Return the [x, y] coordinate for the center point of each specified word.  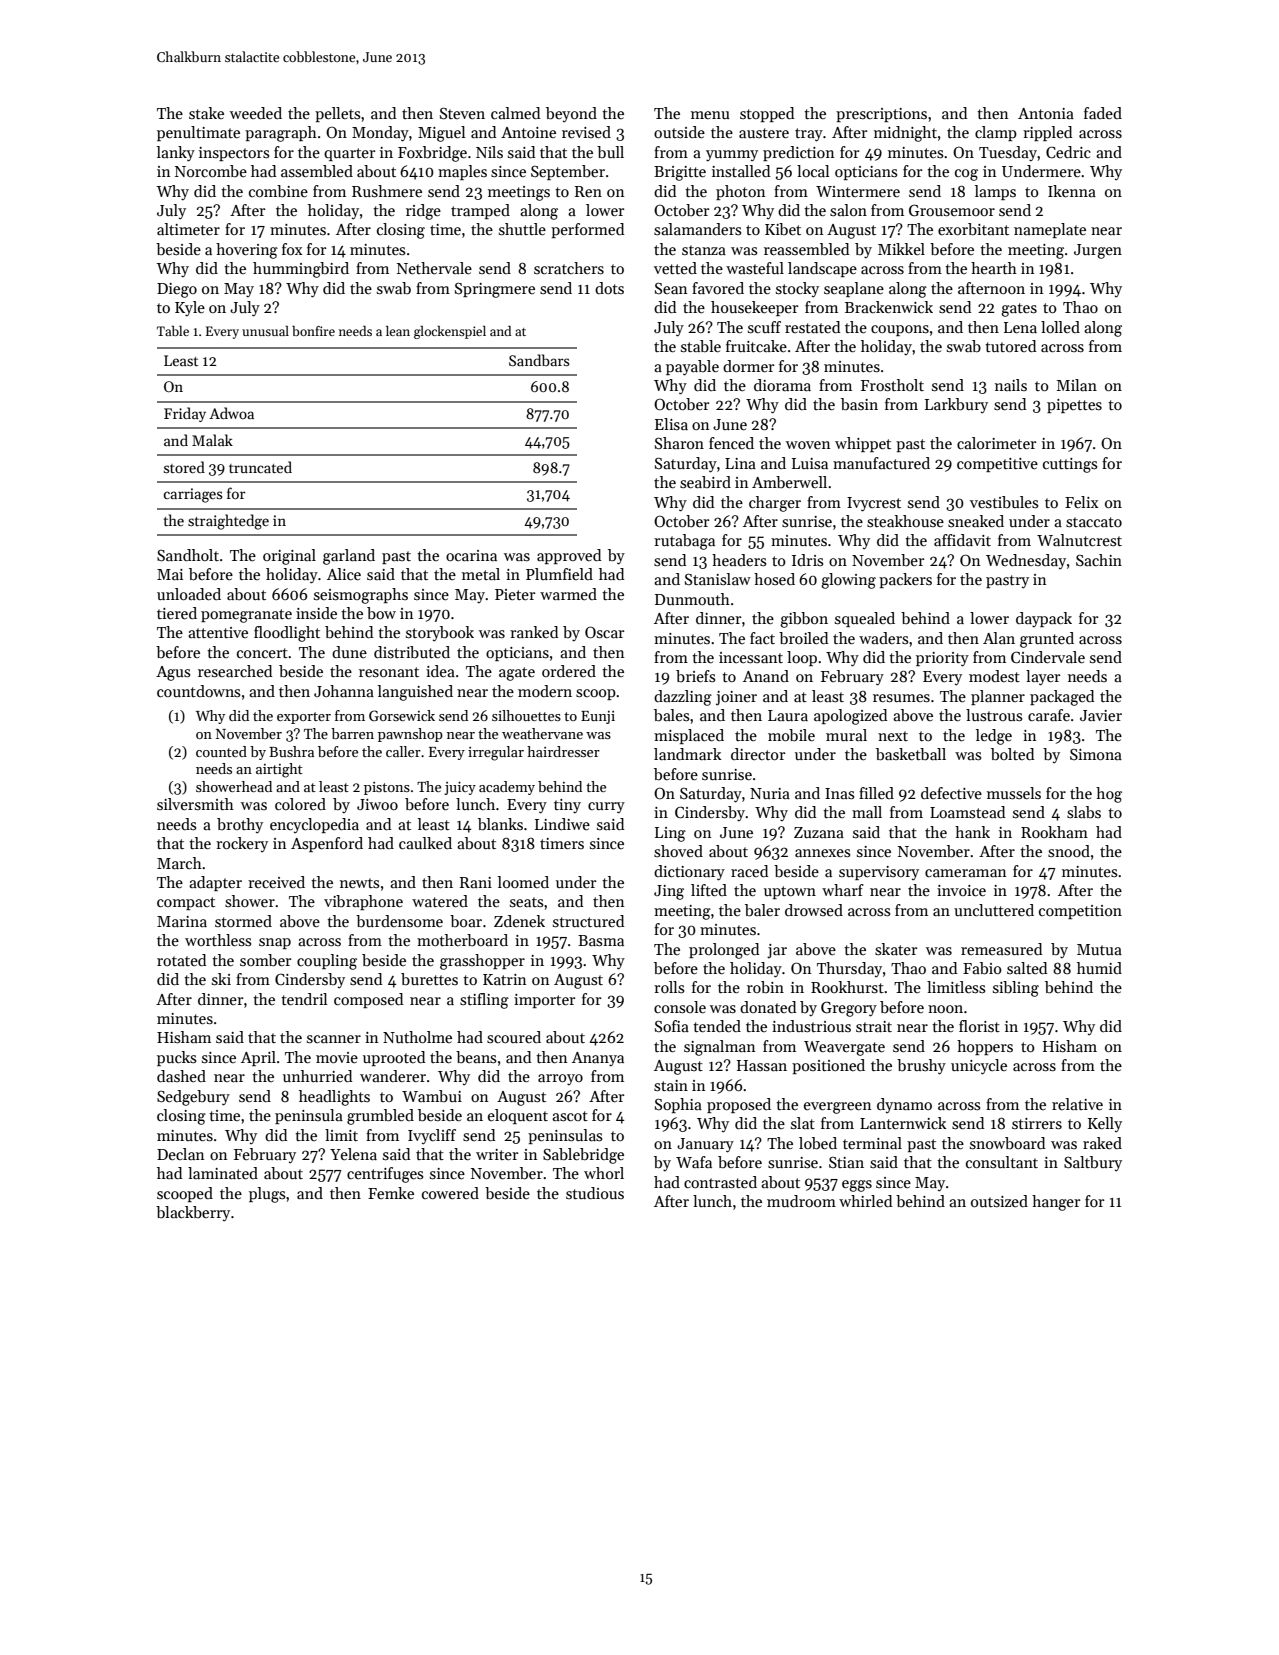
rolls [669, 987]
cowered [450, 1193]
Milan [1077, 385]
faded [1103, 113]
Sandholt [188, 555]
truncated [260, 467]
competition [1080, 912]
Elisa [671, 424]
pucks [176, 1058]
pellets [337, 114]
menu [710, 115]
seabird [705, 482]
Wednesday [1026, 561]
